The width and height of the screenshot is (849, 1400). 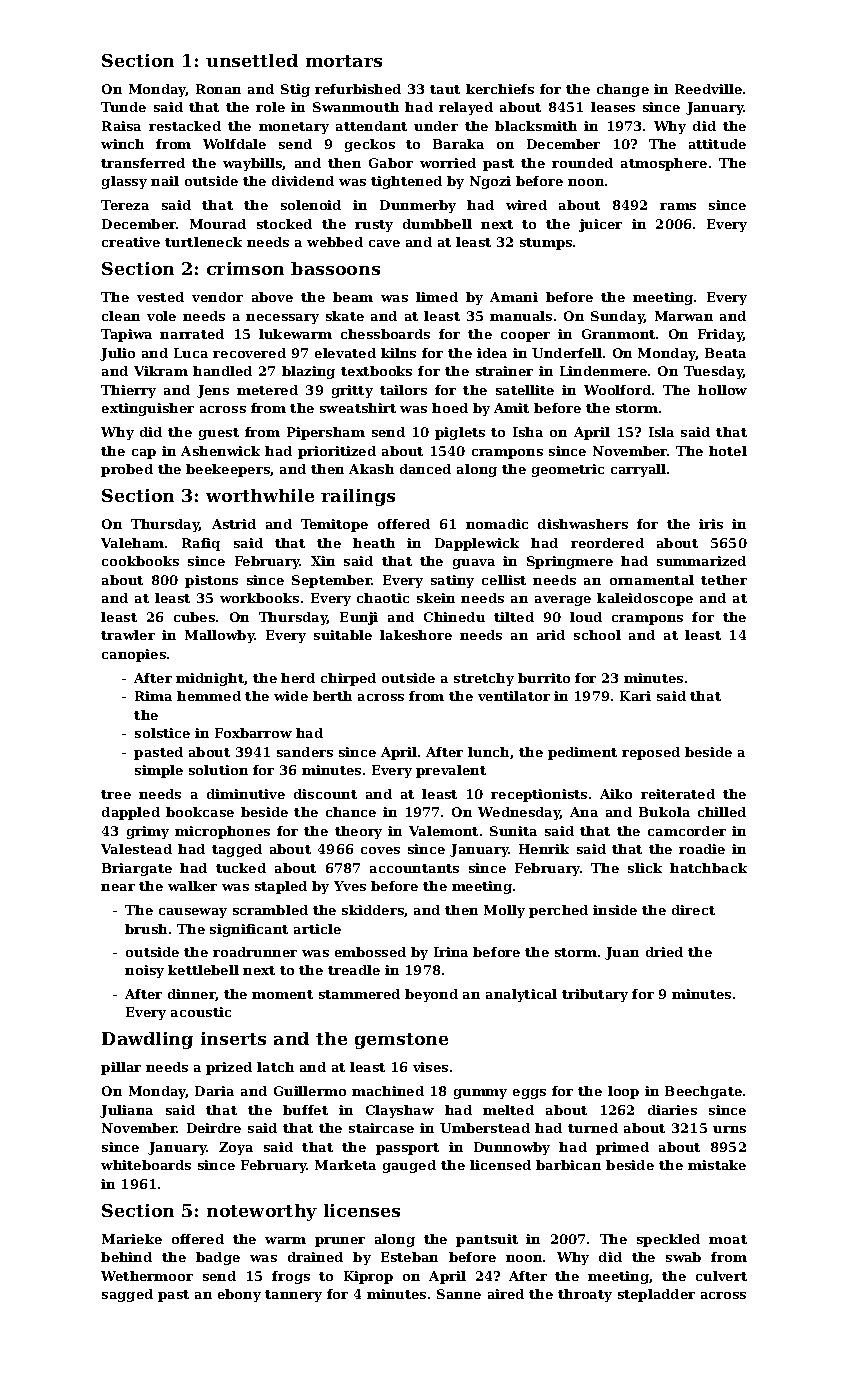 What do you see at coordinates (209, 696) in the screenshot?
I see `hemmed` at bounding box center [209, 696].
